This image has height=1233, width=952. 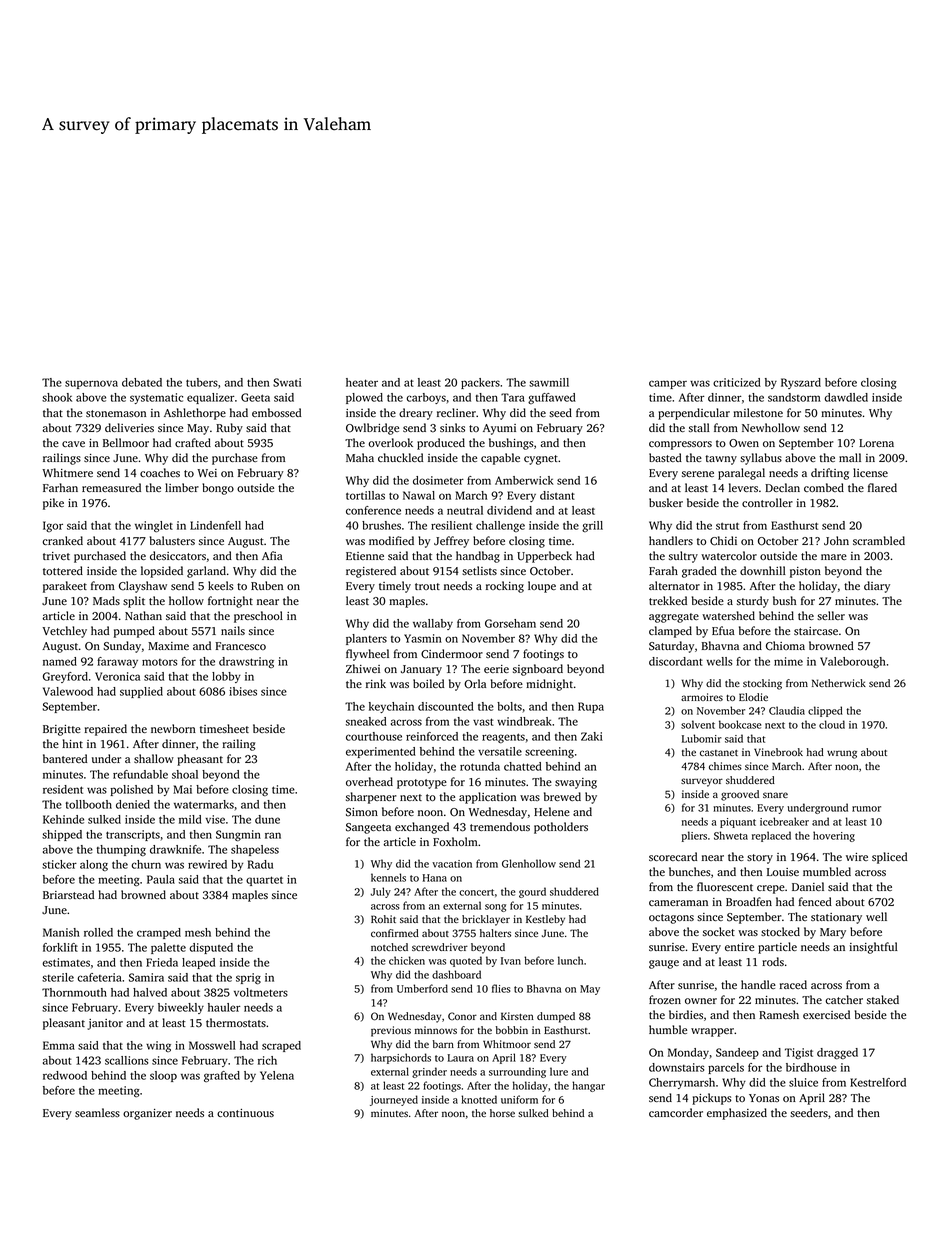 What do you see at coordinates (362, 382) in the image?
I see `heater` at bounding box center [362, 382].
